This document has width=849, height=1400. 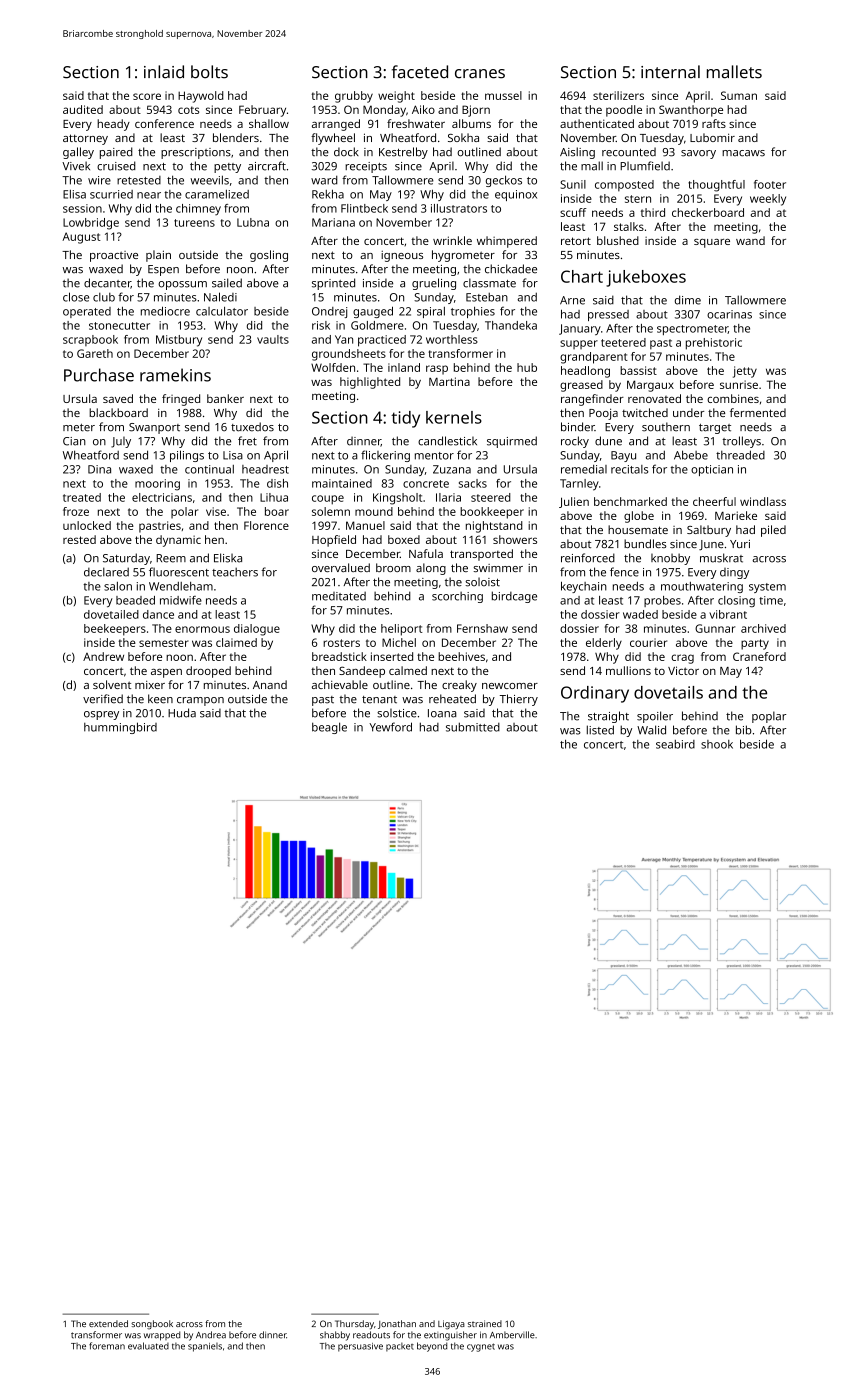 What do you see at coordinates (480, 74) in the document?
I see `cranes` at bounding box center [480, 74].
